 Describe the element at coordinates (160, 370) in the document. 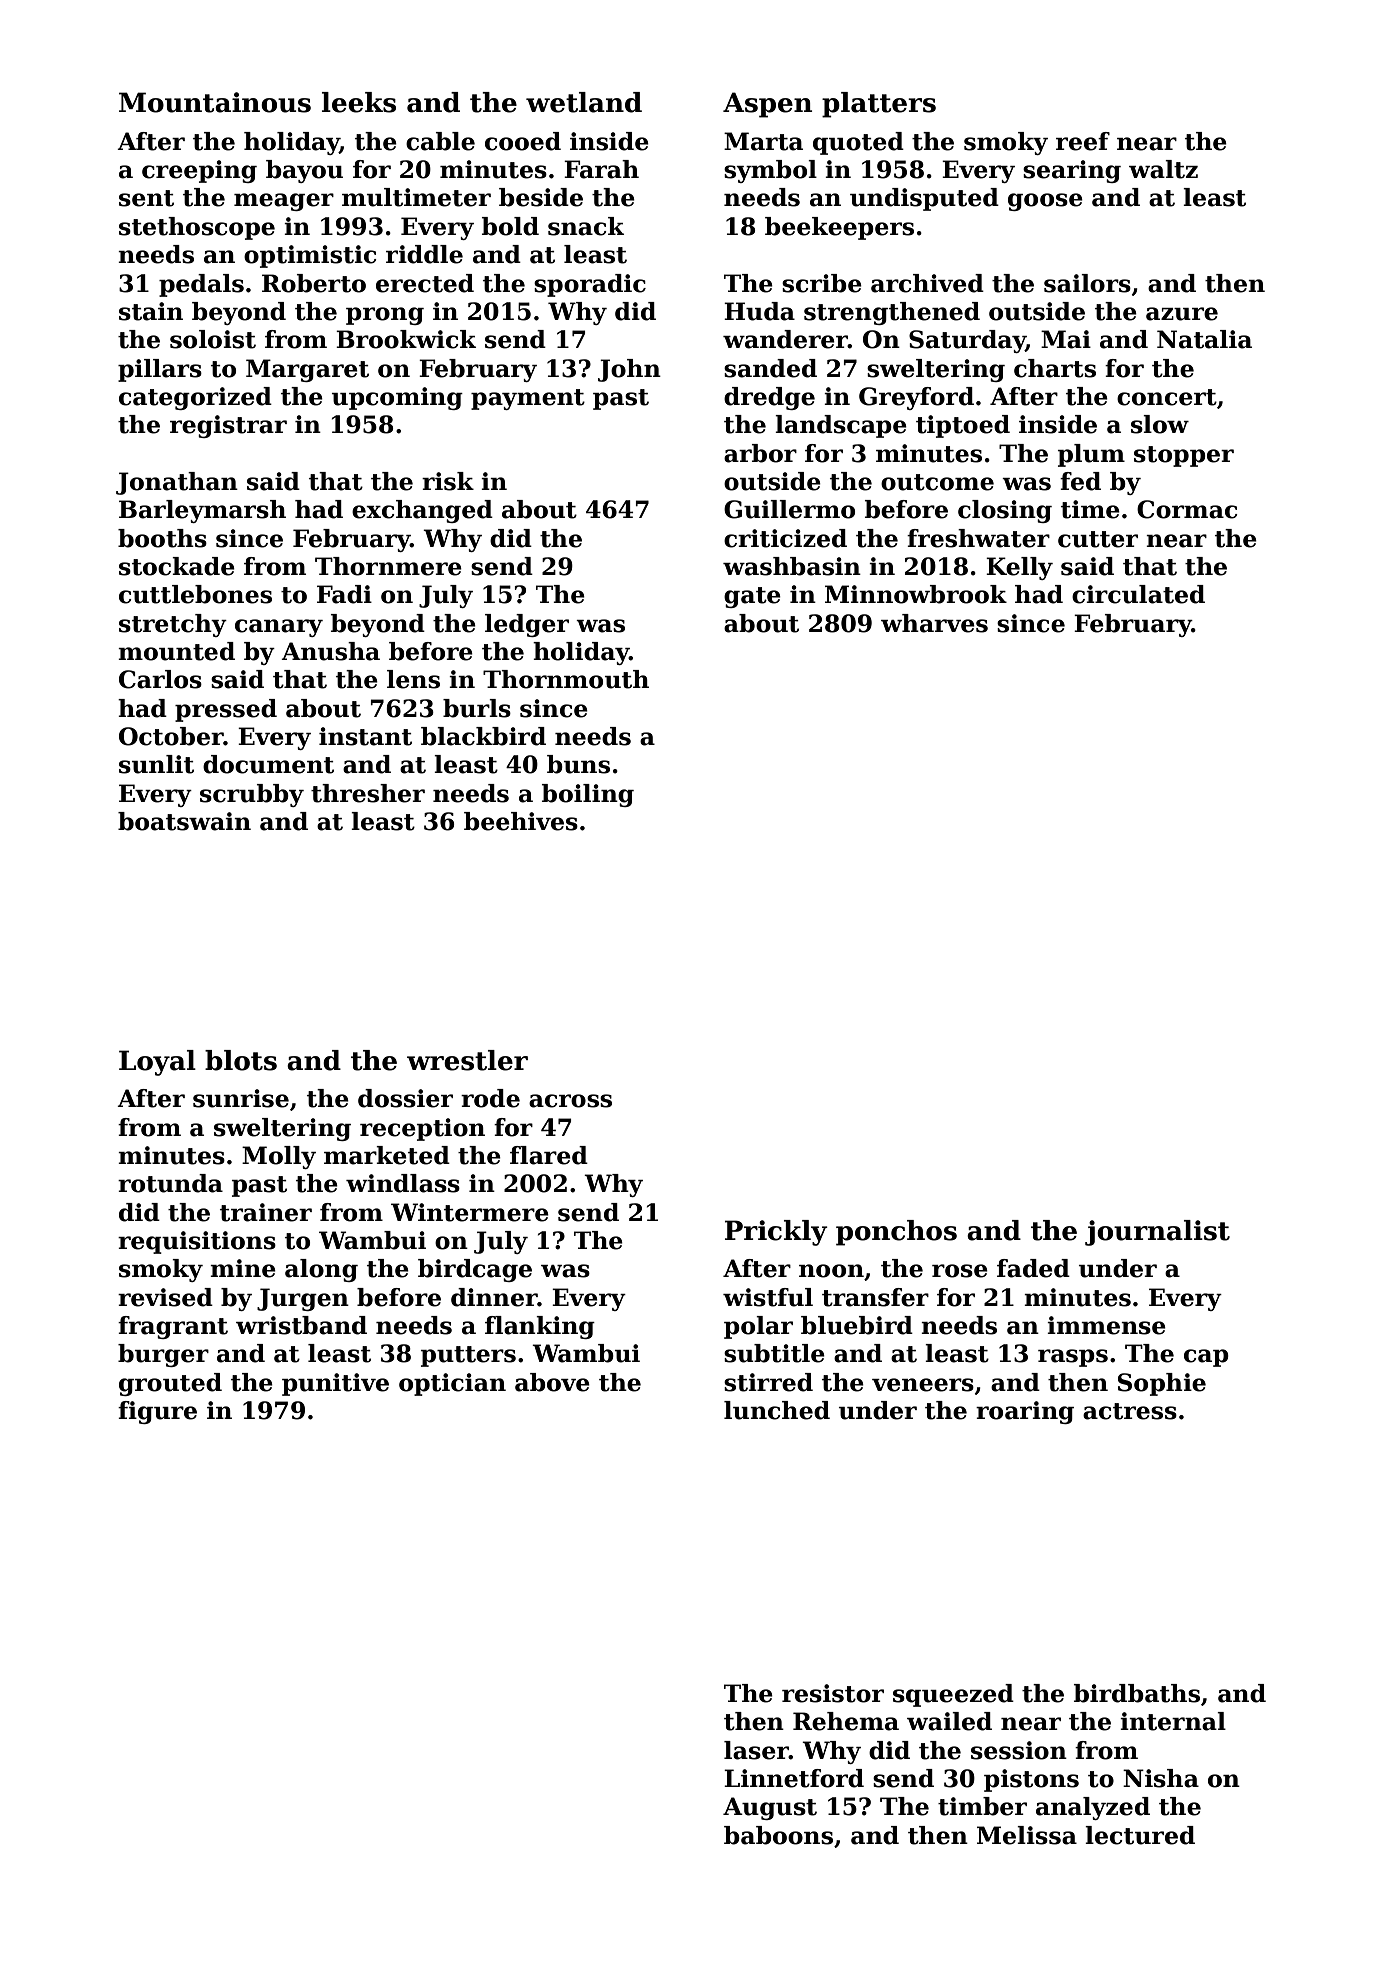

I see `pillars` at that location.
